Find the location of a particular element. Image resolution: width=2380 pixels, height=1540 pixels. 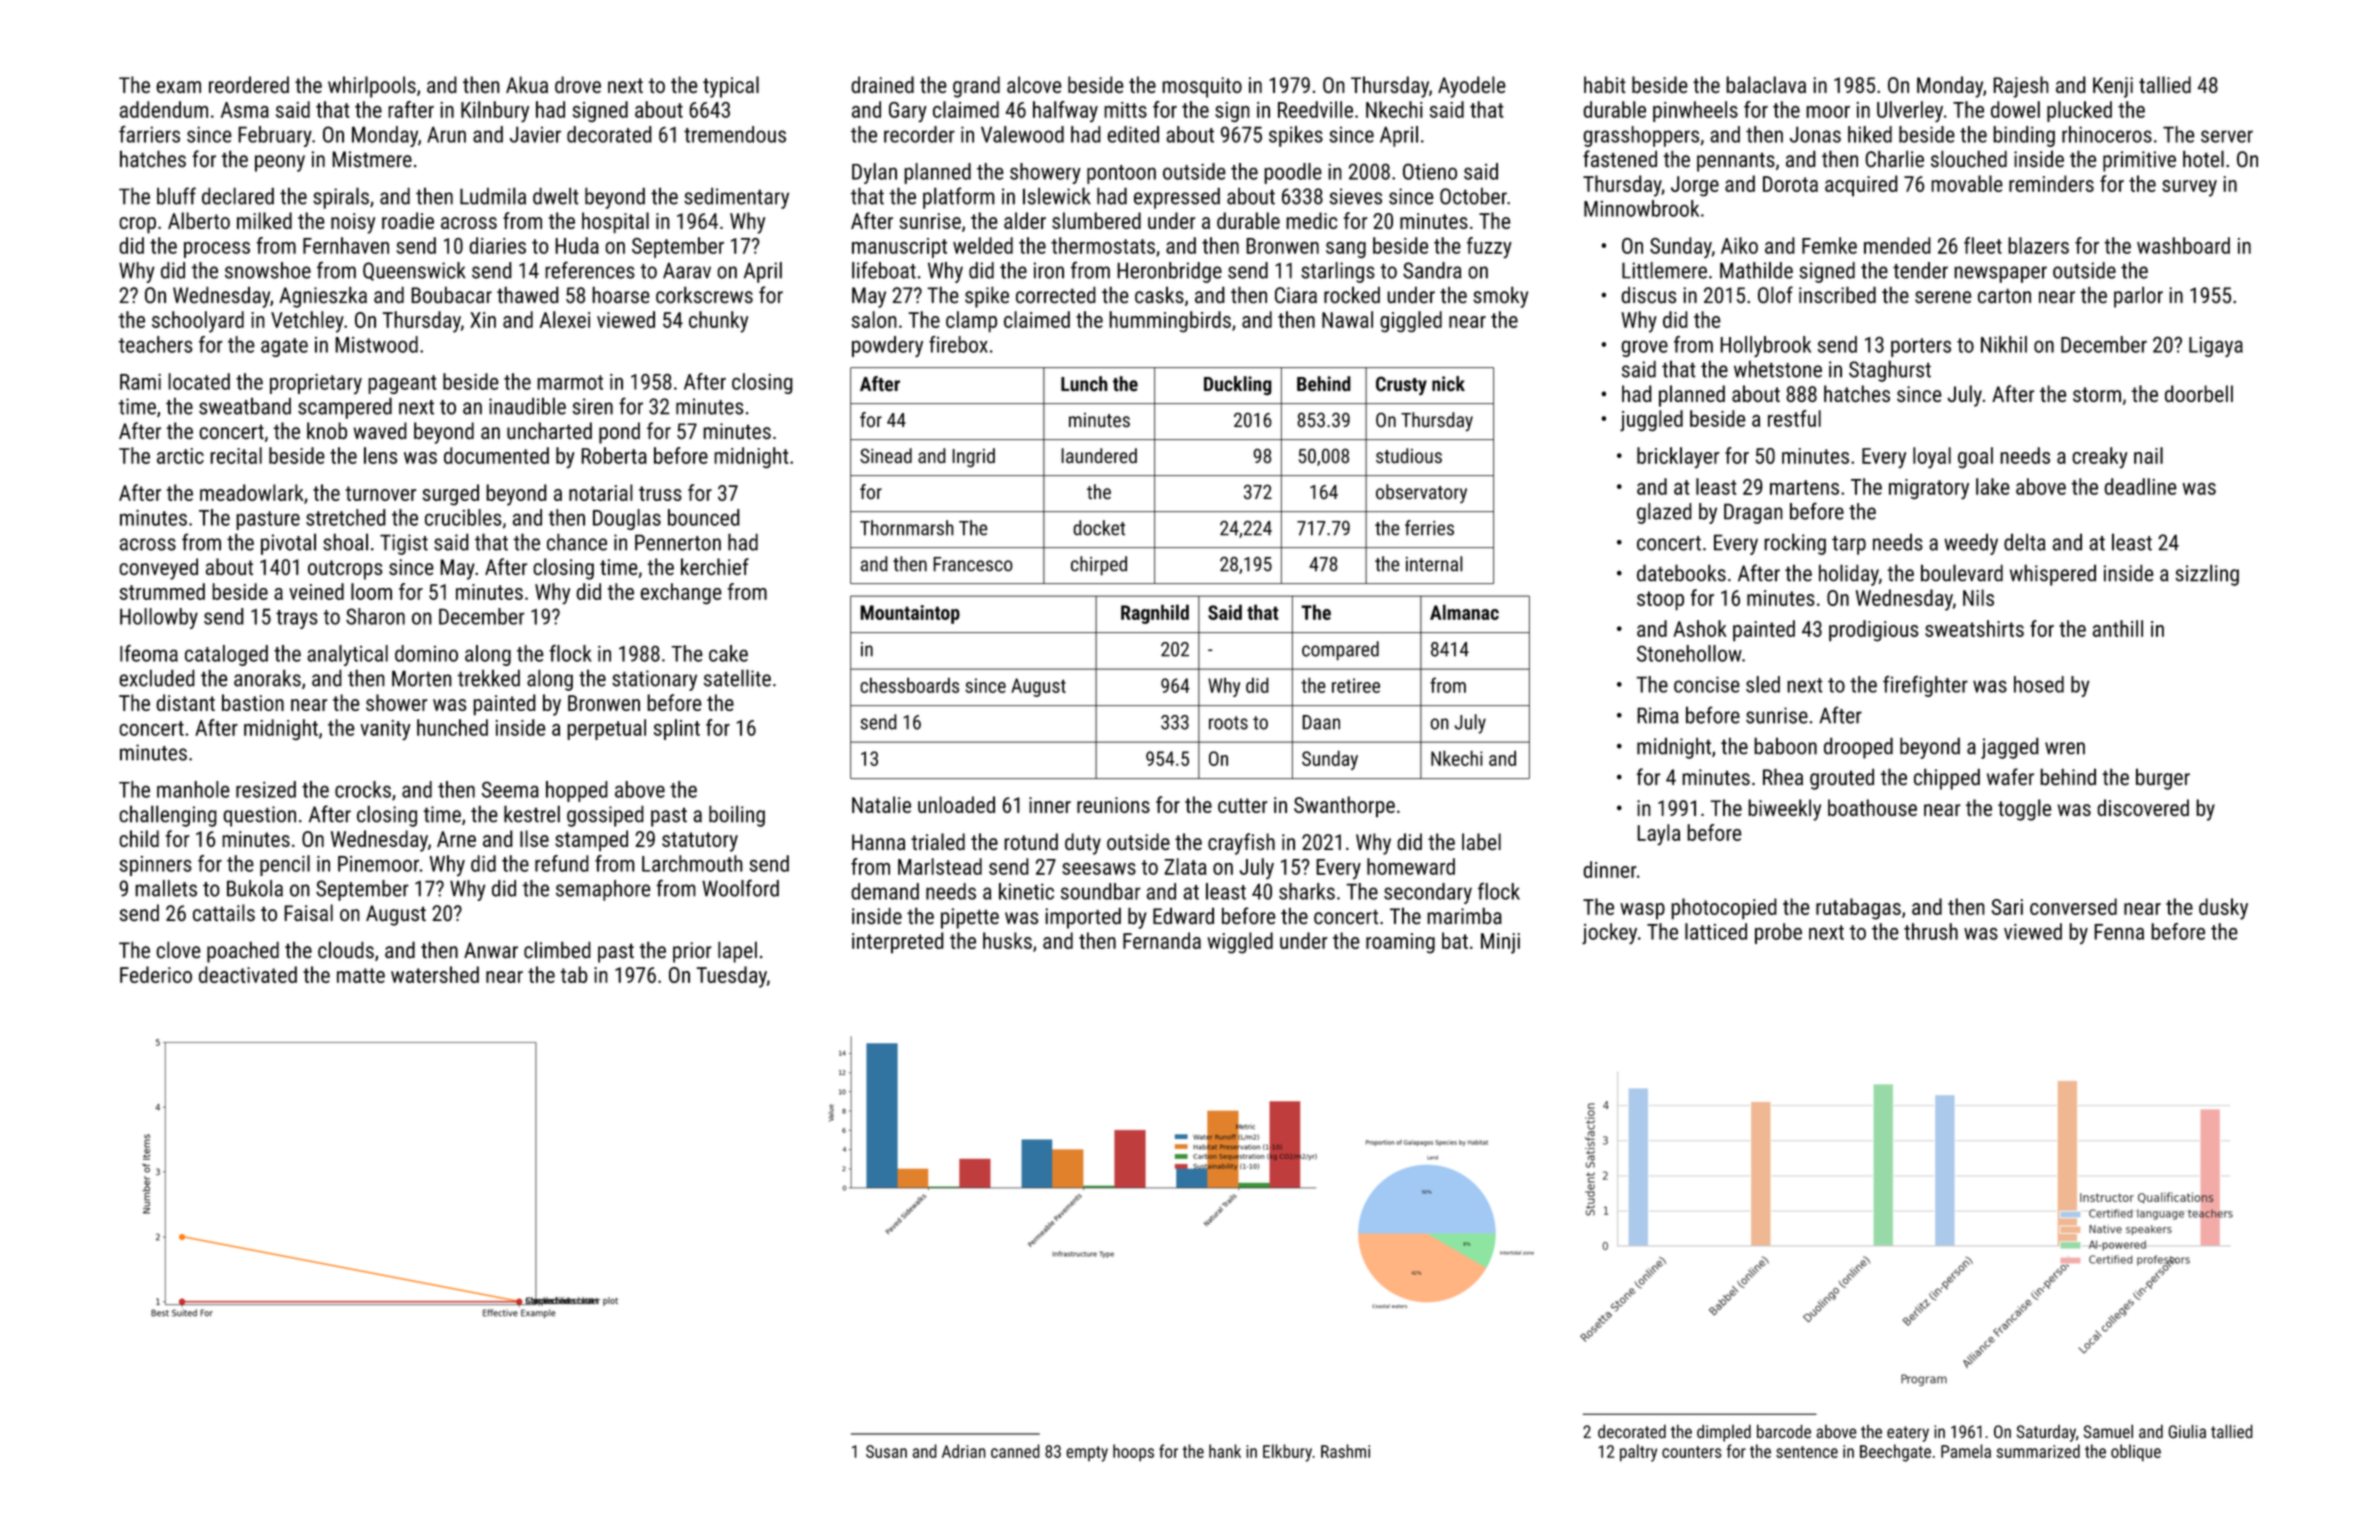

Minji is located at coordinates (1500, 943).
